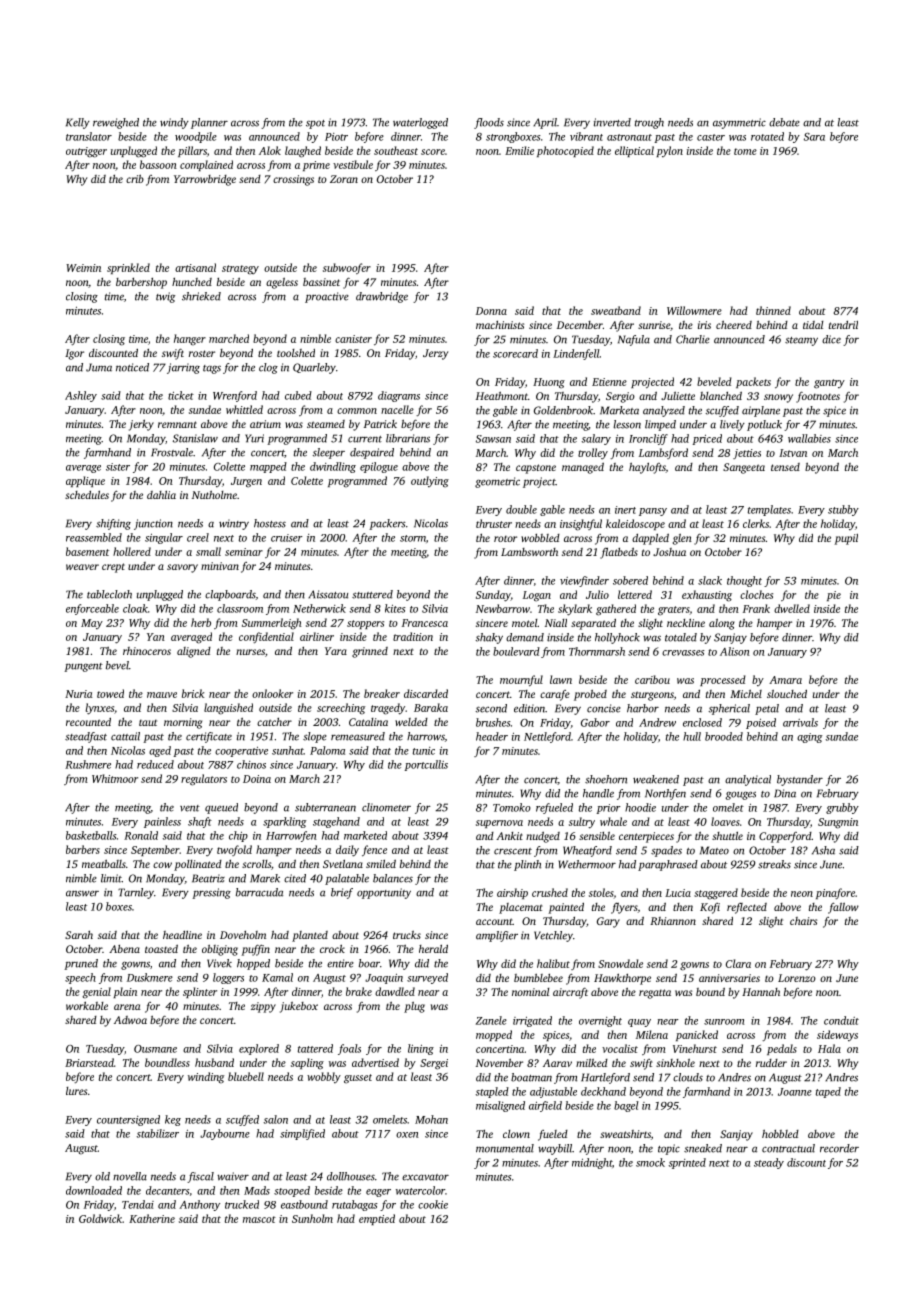 This document has width=924, height=1308. Describe the element at coordinates (694, 310) in the document. I see `Willowmere` at that location.
